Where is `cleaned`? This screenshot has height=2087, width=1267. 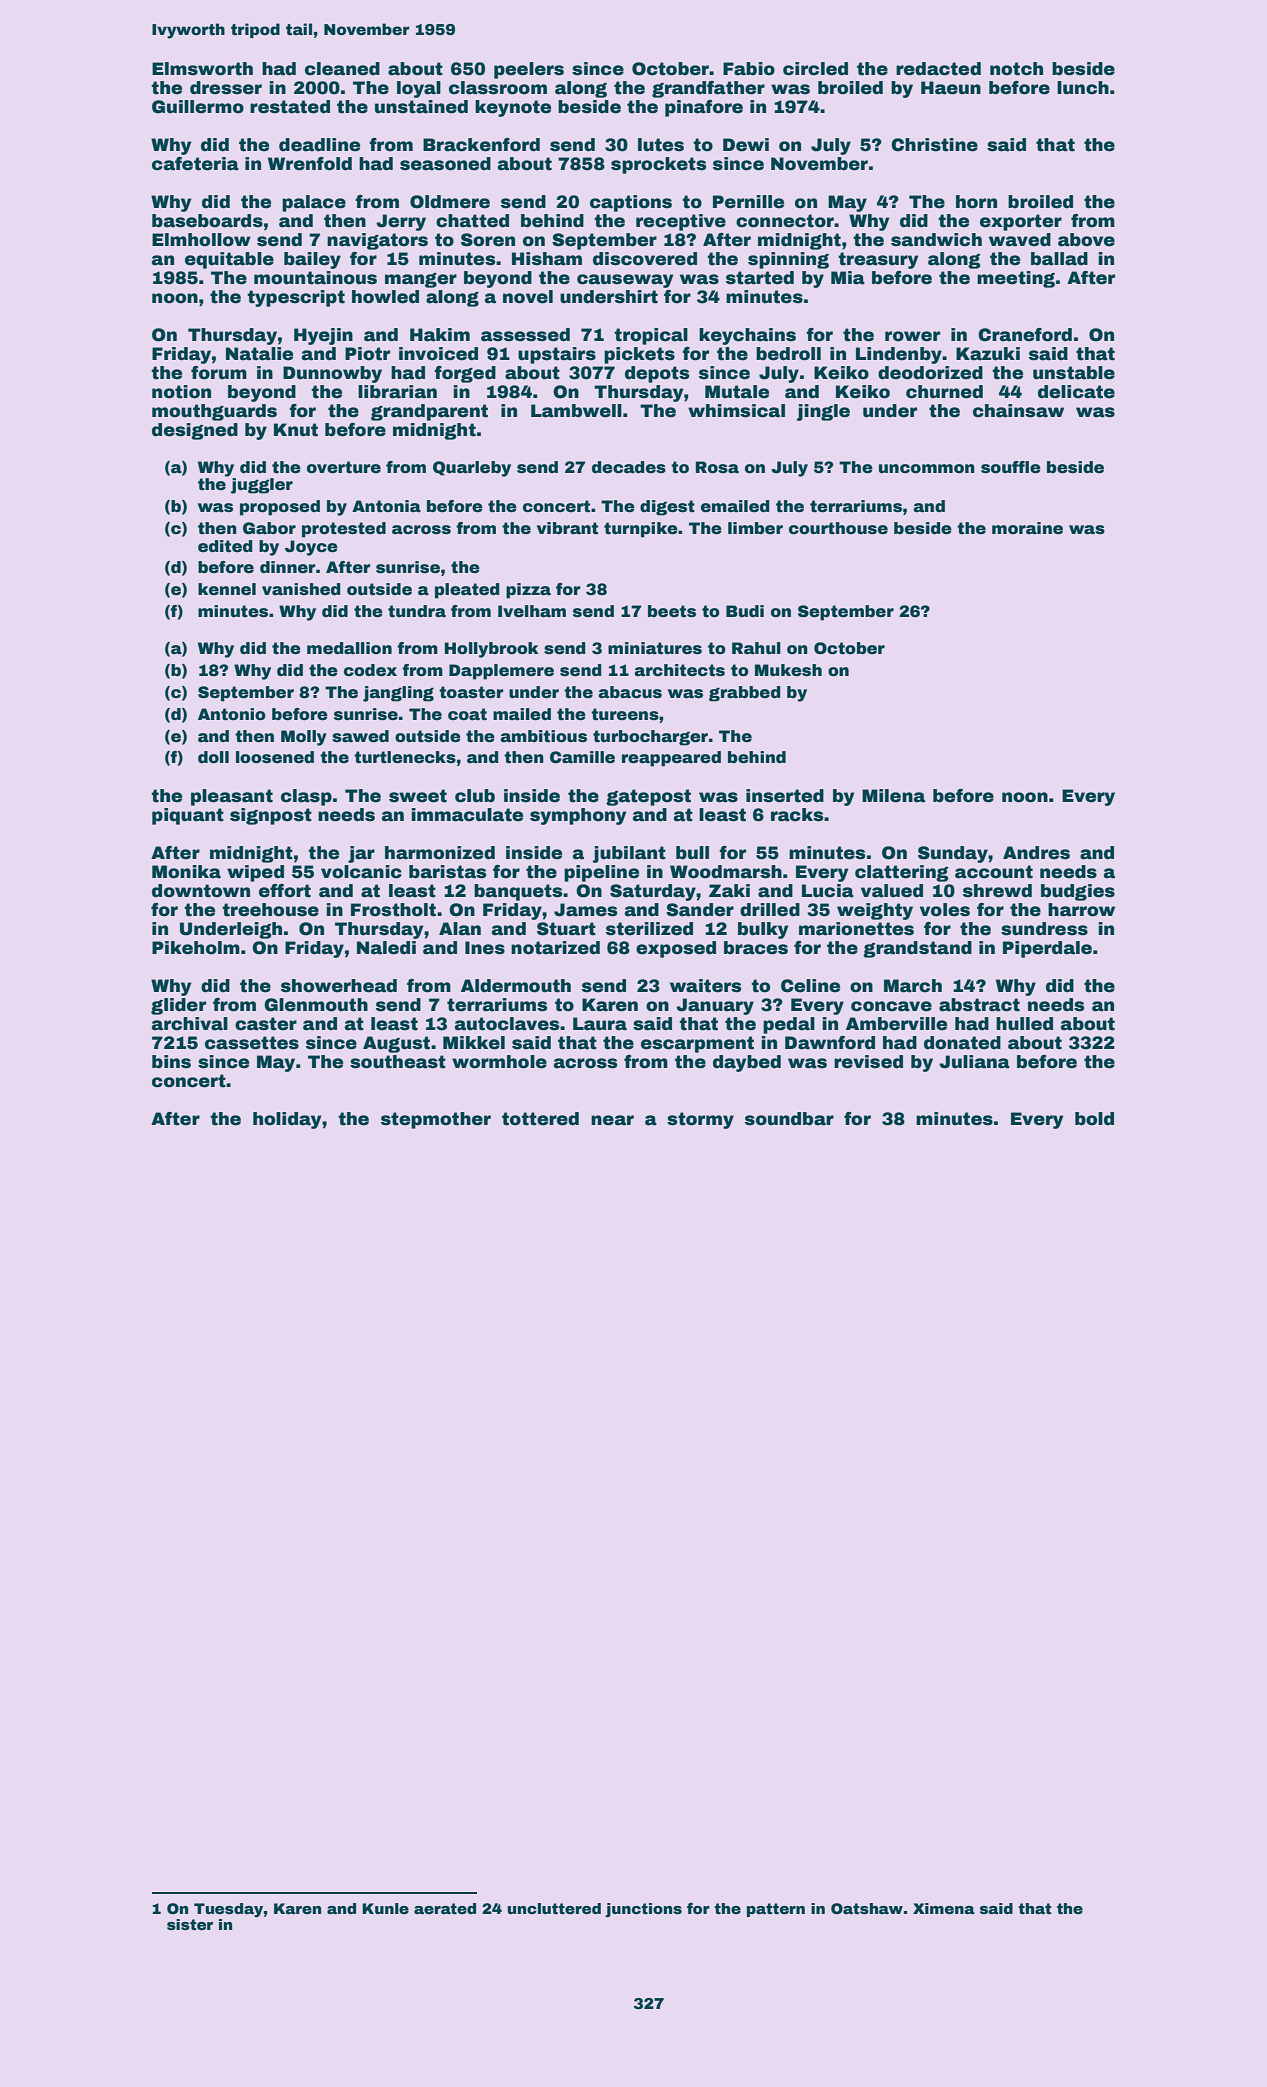
cleaned is located at coordinates (342, 69).
